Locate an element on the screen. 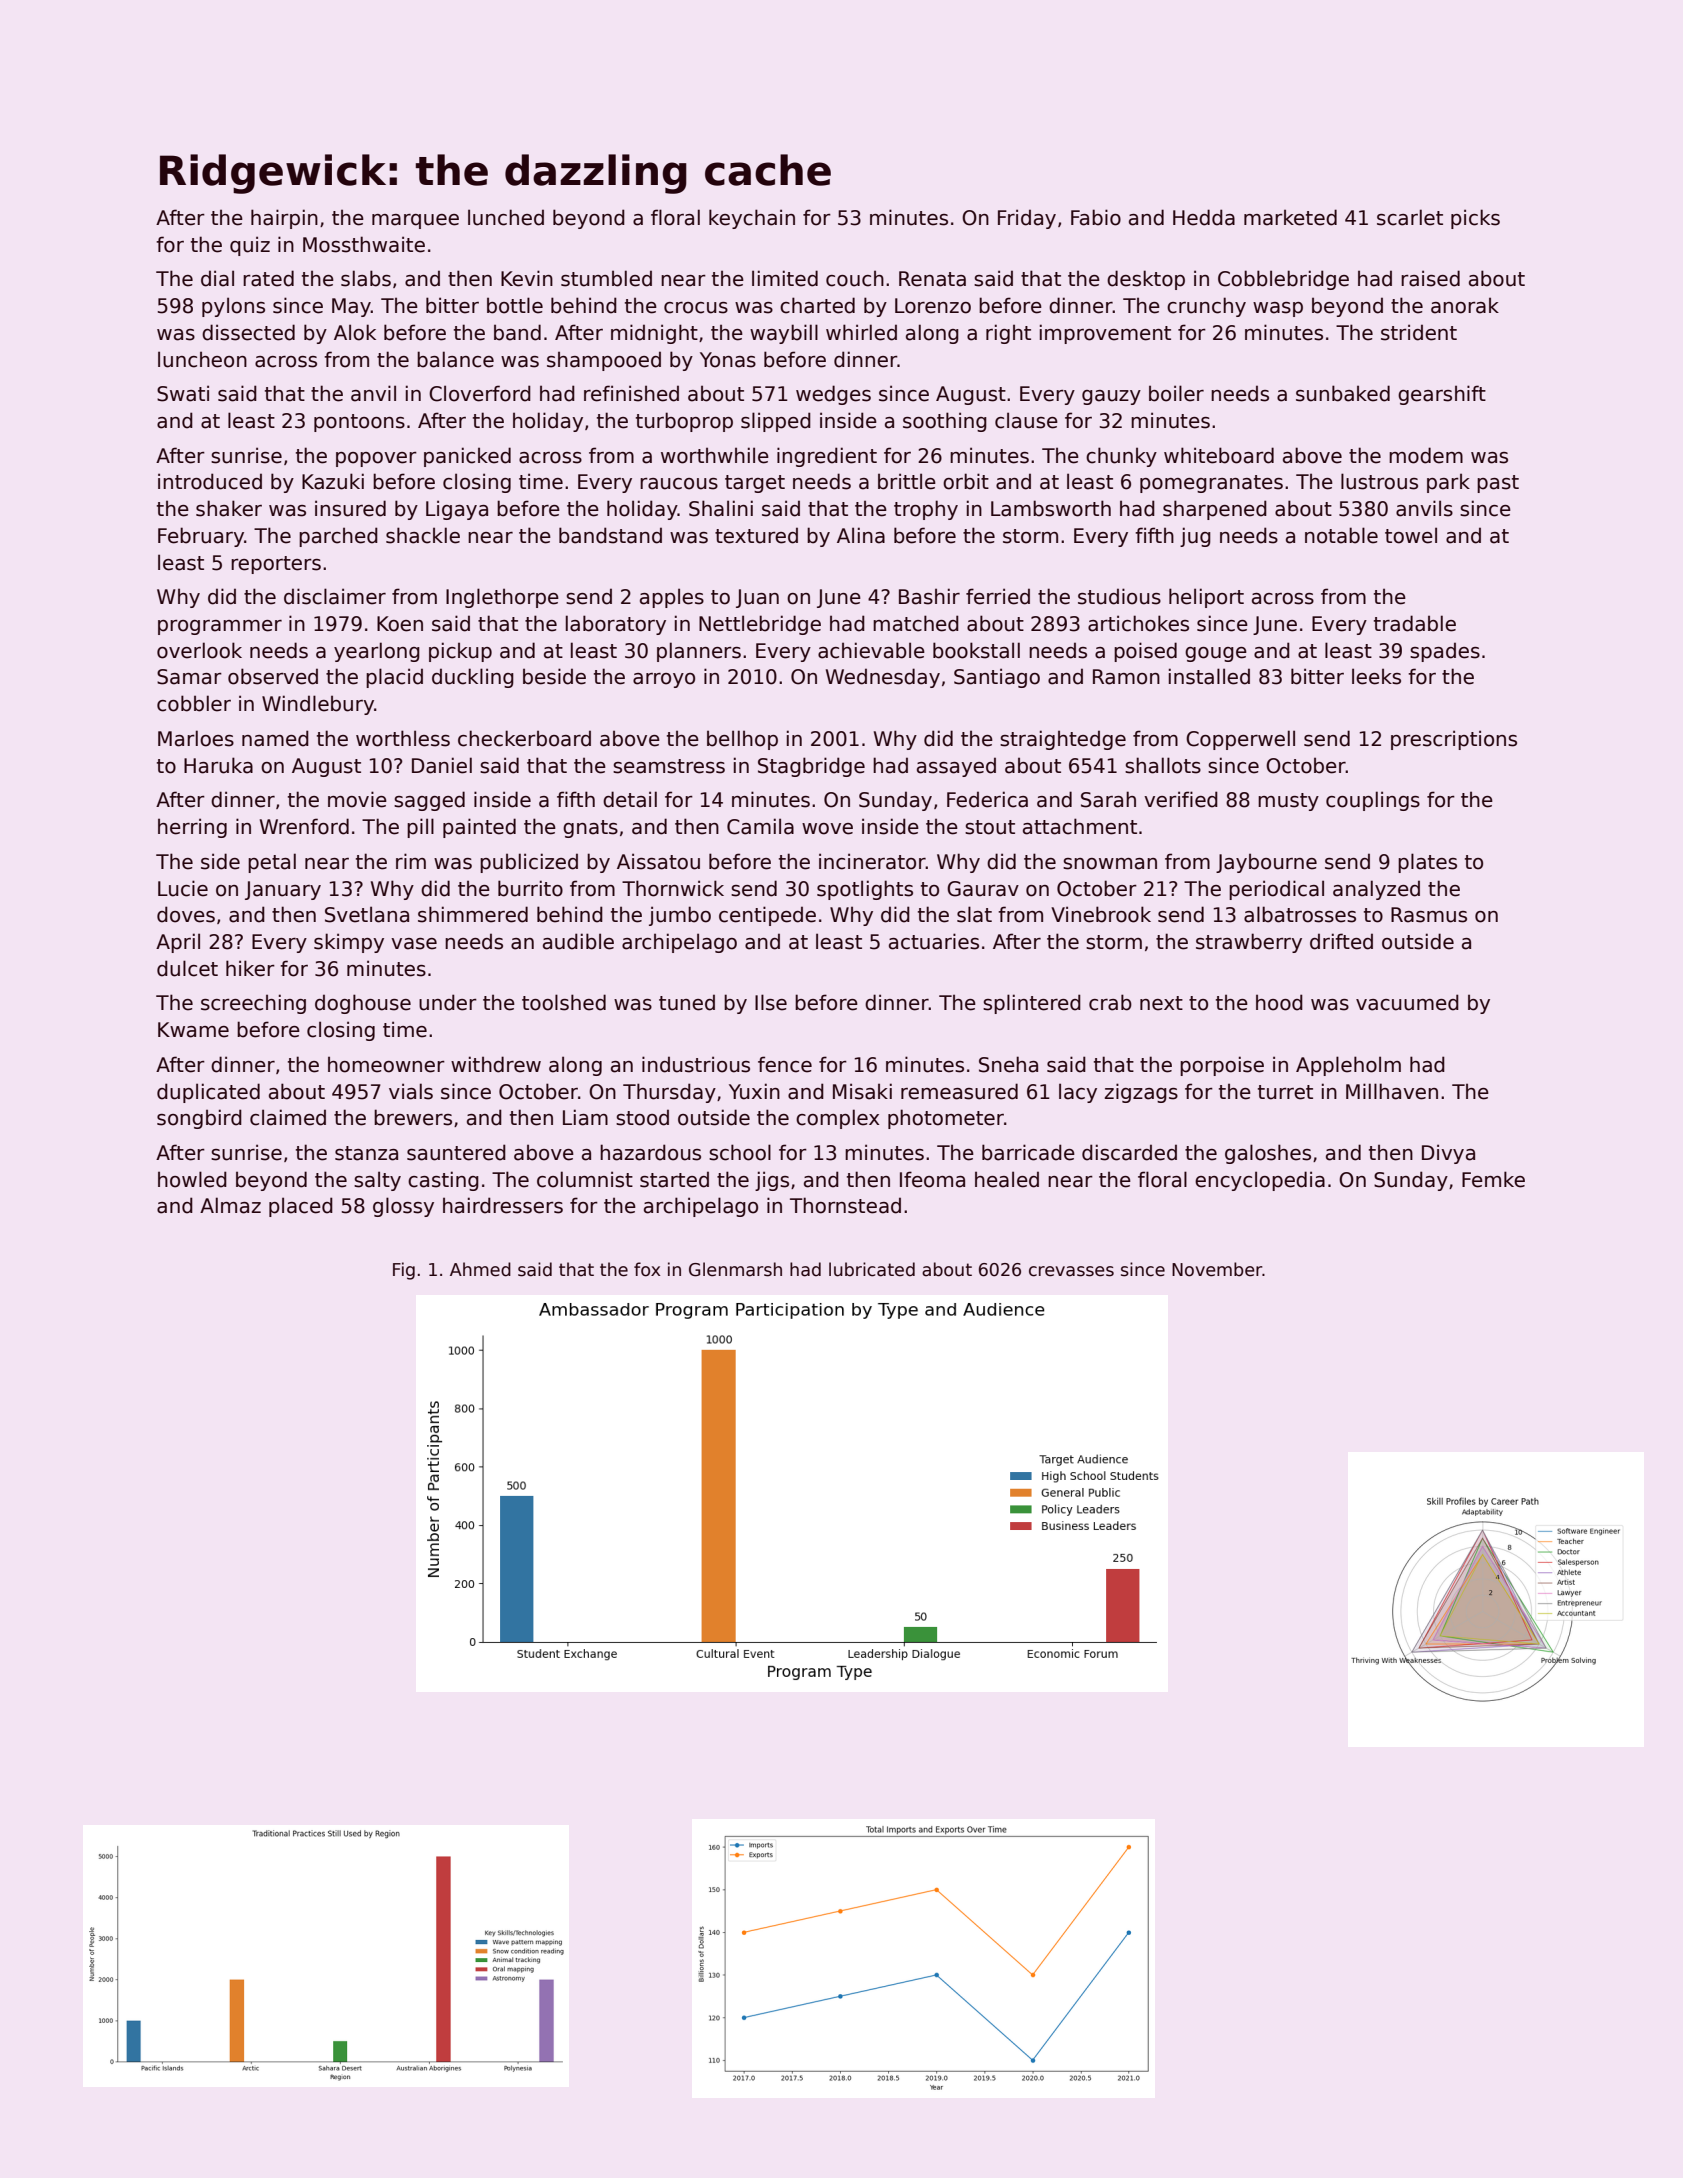  scarlet is located at coordinates (1410, 217).
